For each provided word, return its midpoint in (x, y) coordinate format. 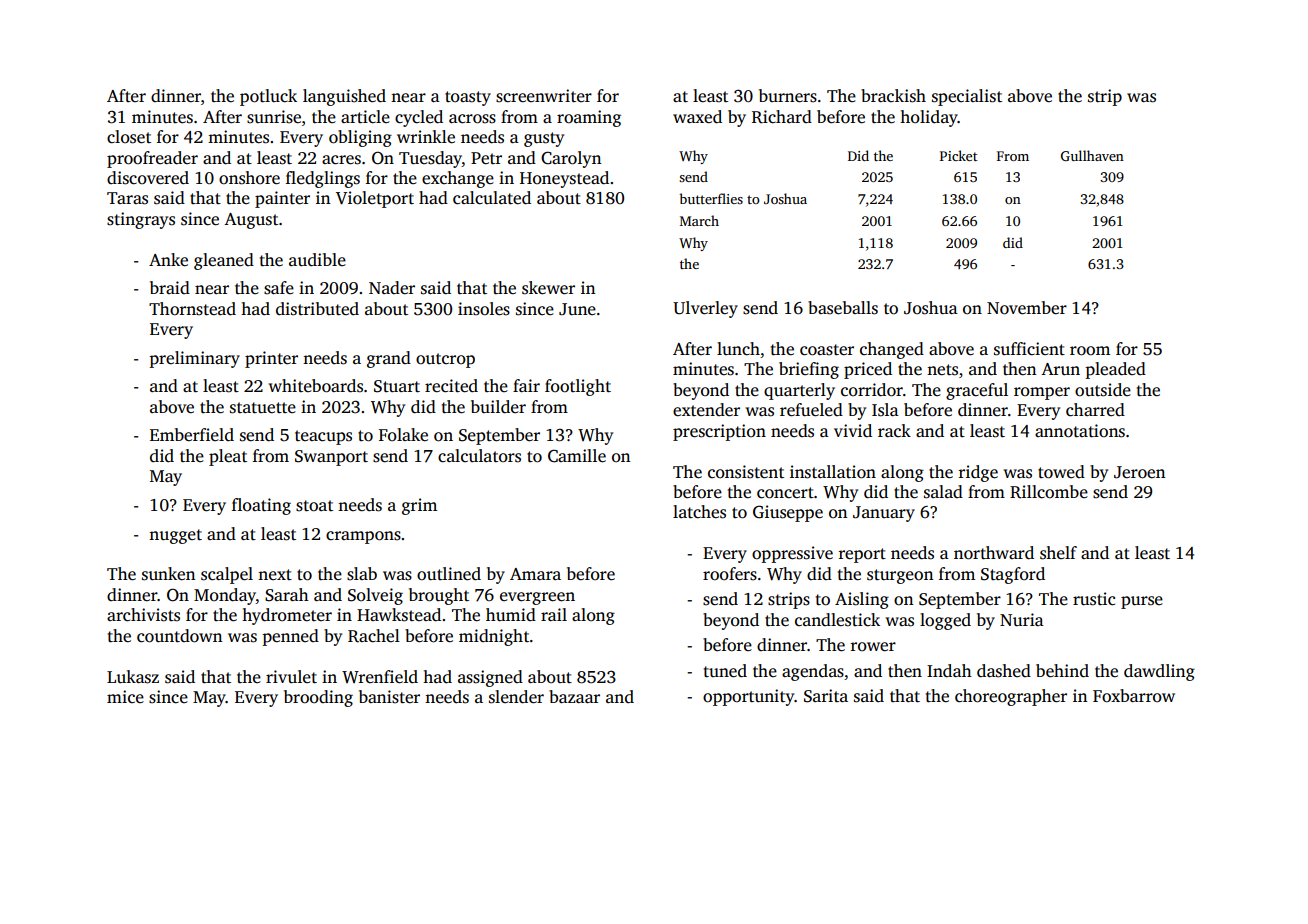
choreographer (1011, 697)
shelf (1058, 553)
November (1027, 308)
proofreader (152, 159)
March (699, 220)
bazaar (574, 696)
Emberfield (192, 435)
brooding (318, 698)
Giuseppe (788, 513)
